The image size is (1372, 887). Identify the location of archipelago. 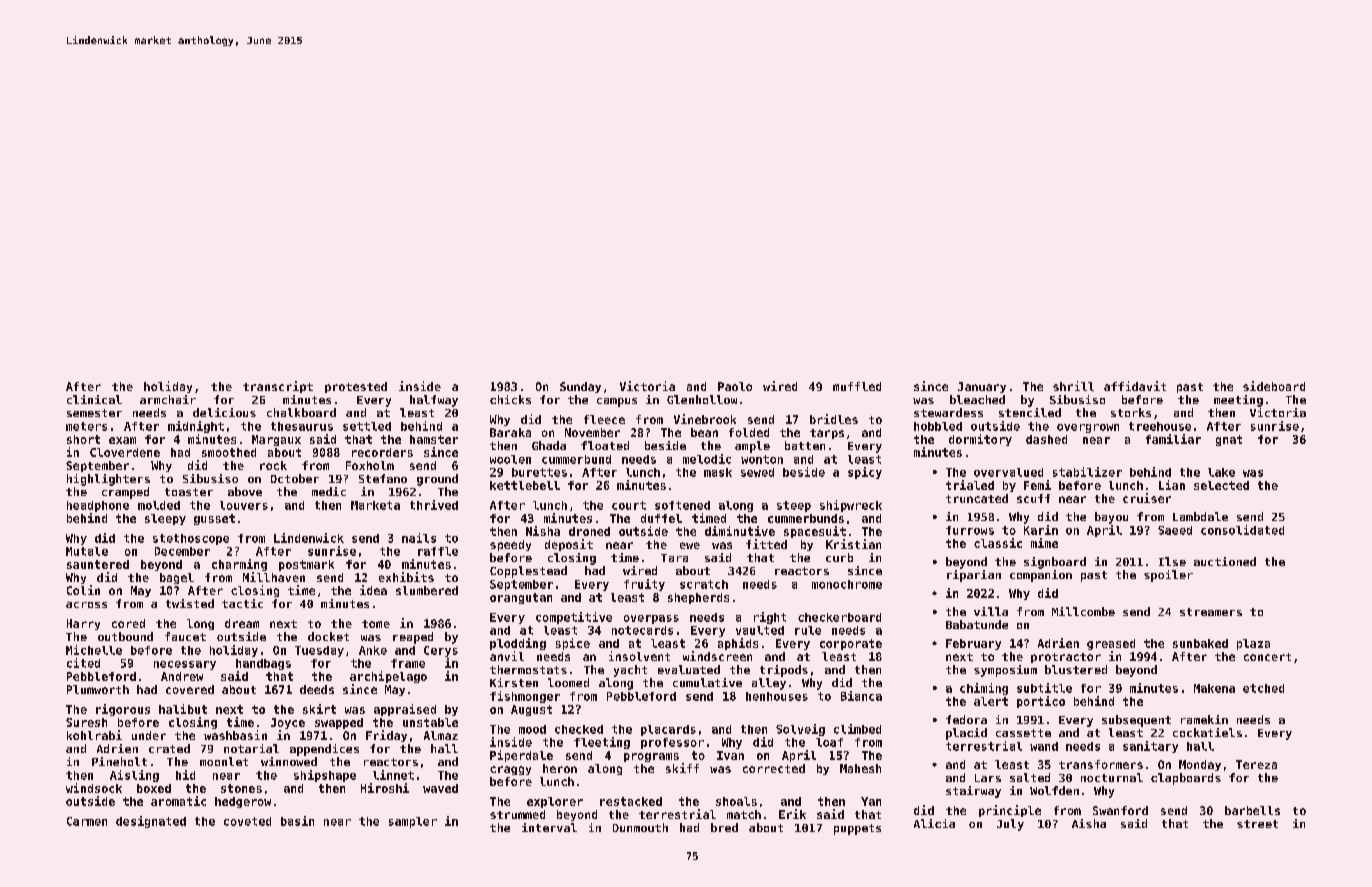
(388, 677).
